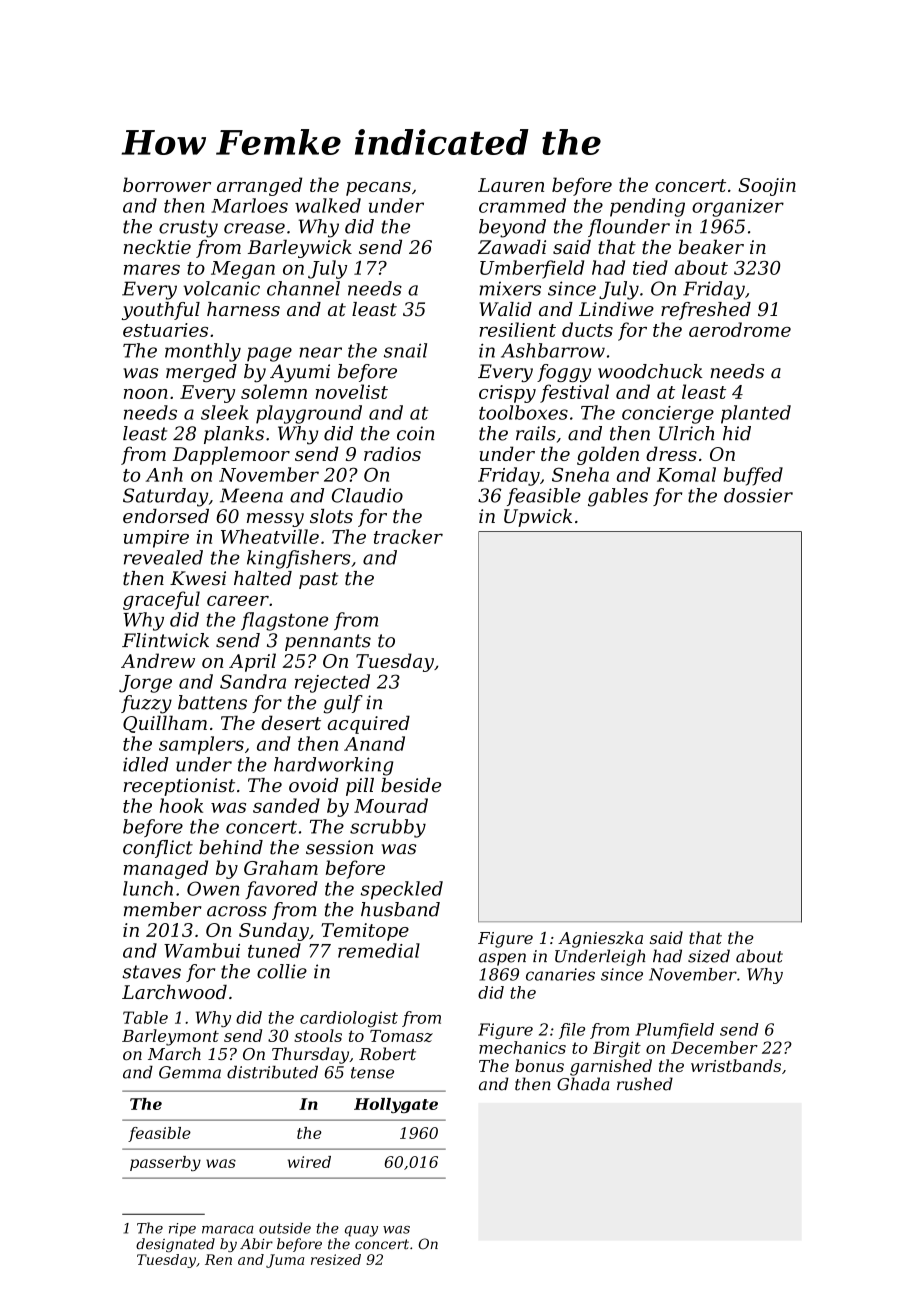 The image size is (924, 1308). What do you see at coordinates (411, 785) in the screenshot?
I see `beside` at bounding box center [411, 785].
